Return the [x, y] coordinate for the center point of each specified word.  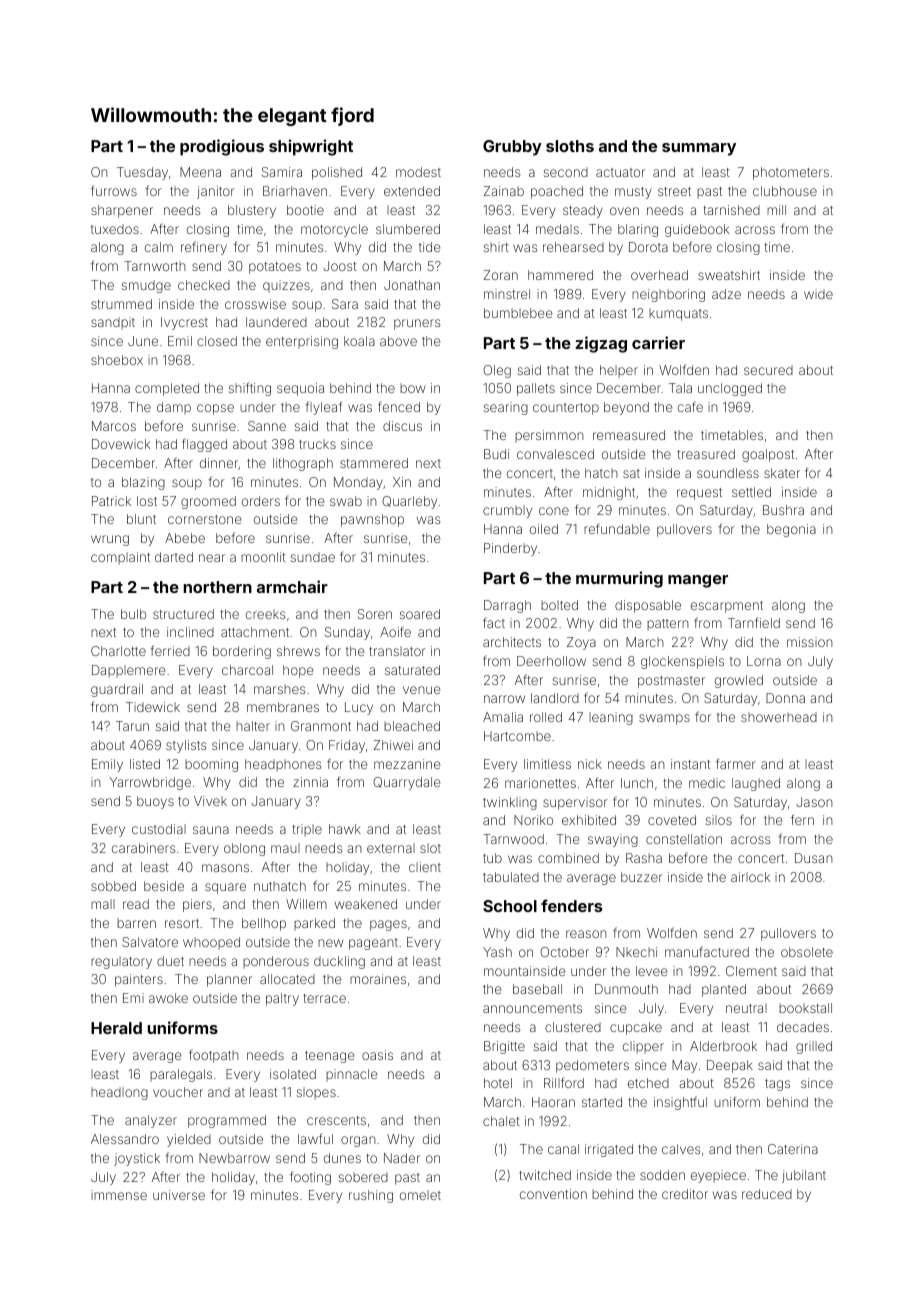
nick [590, 764]
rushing [371, 1196]
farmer [736, 763]
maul [285, 848]
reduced [767, 1194]
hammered [560, 275]
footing [310, 1178]
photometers [791, 173]
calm [159, 247]
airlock [750, 877]
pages [388, 925]
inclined [190, 632]
